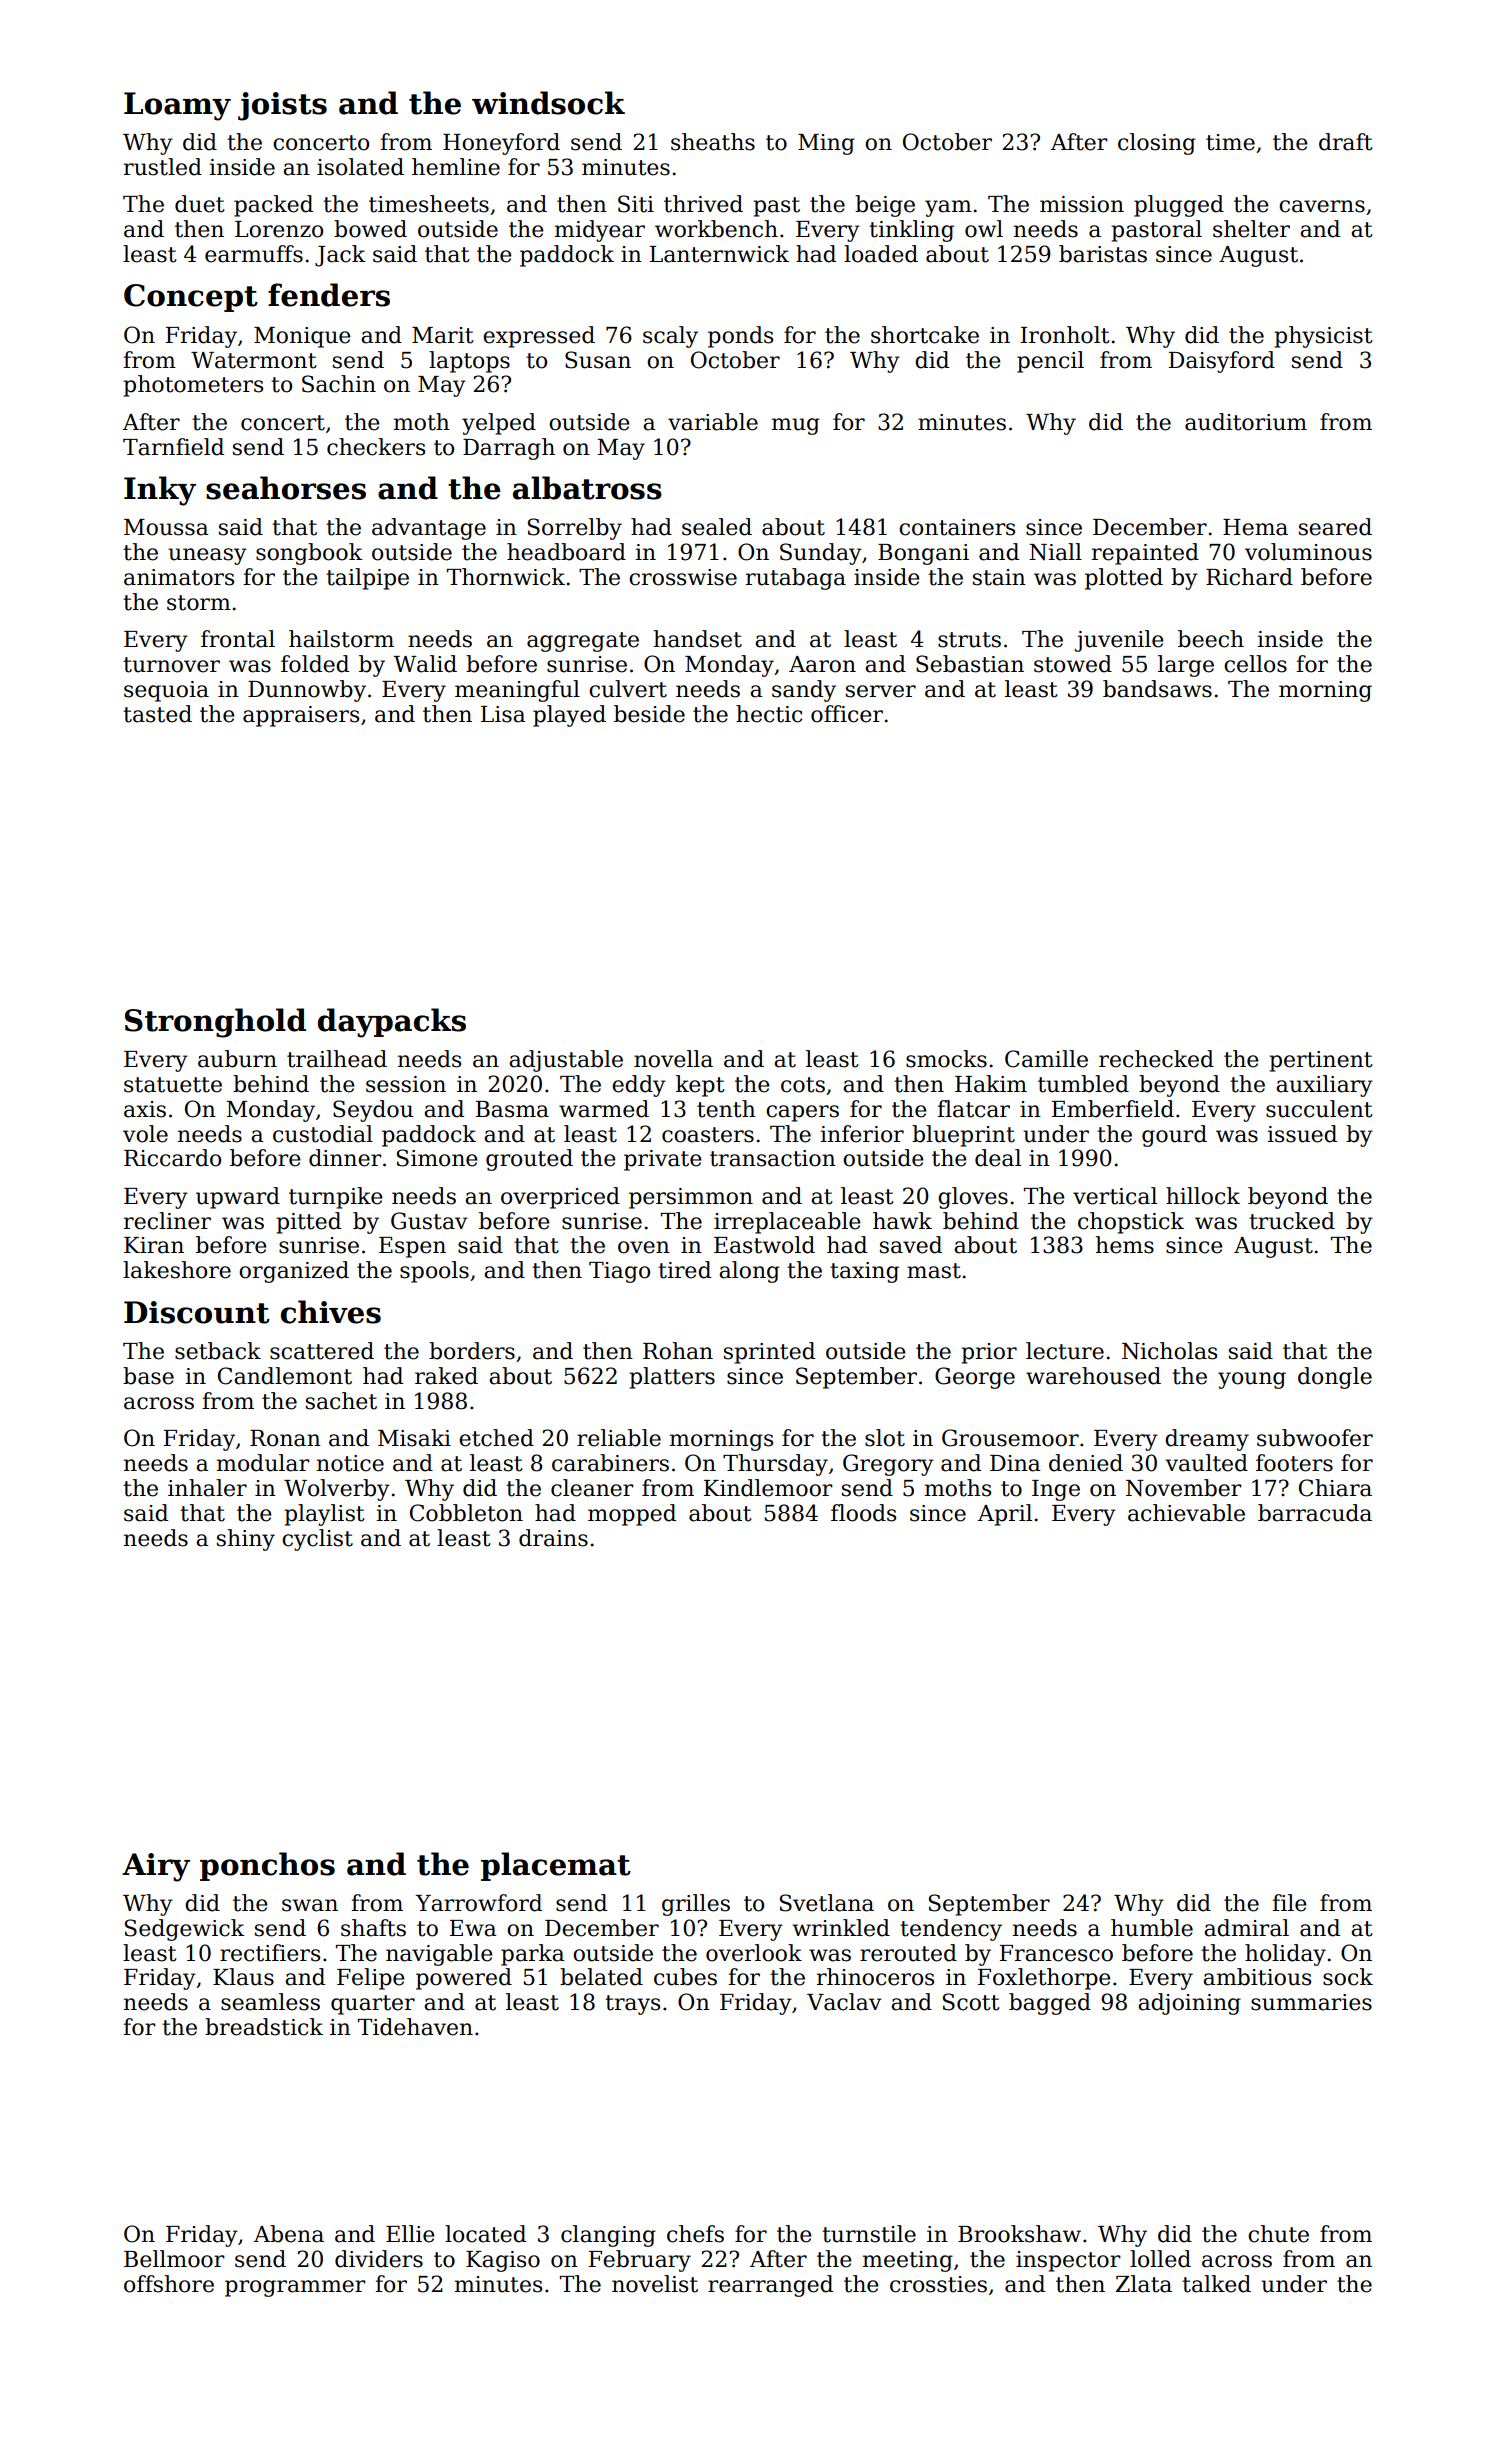 The height and width of the document is (2464, 1496). I want to click on caverns, so click(1322, 206).
